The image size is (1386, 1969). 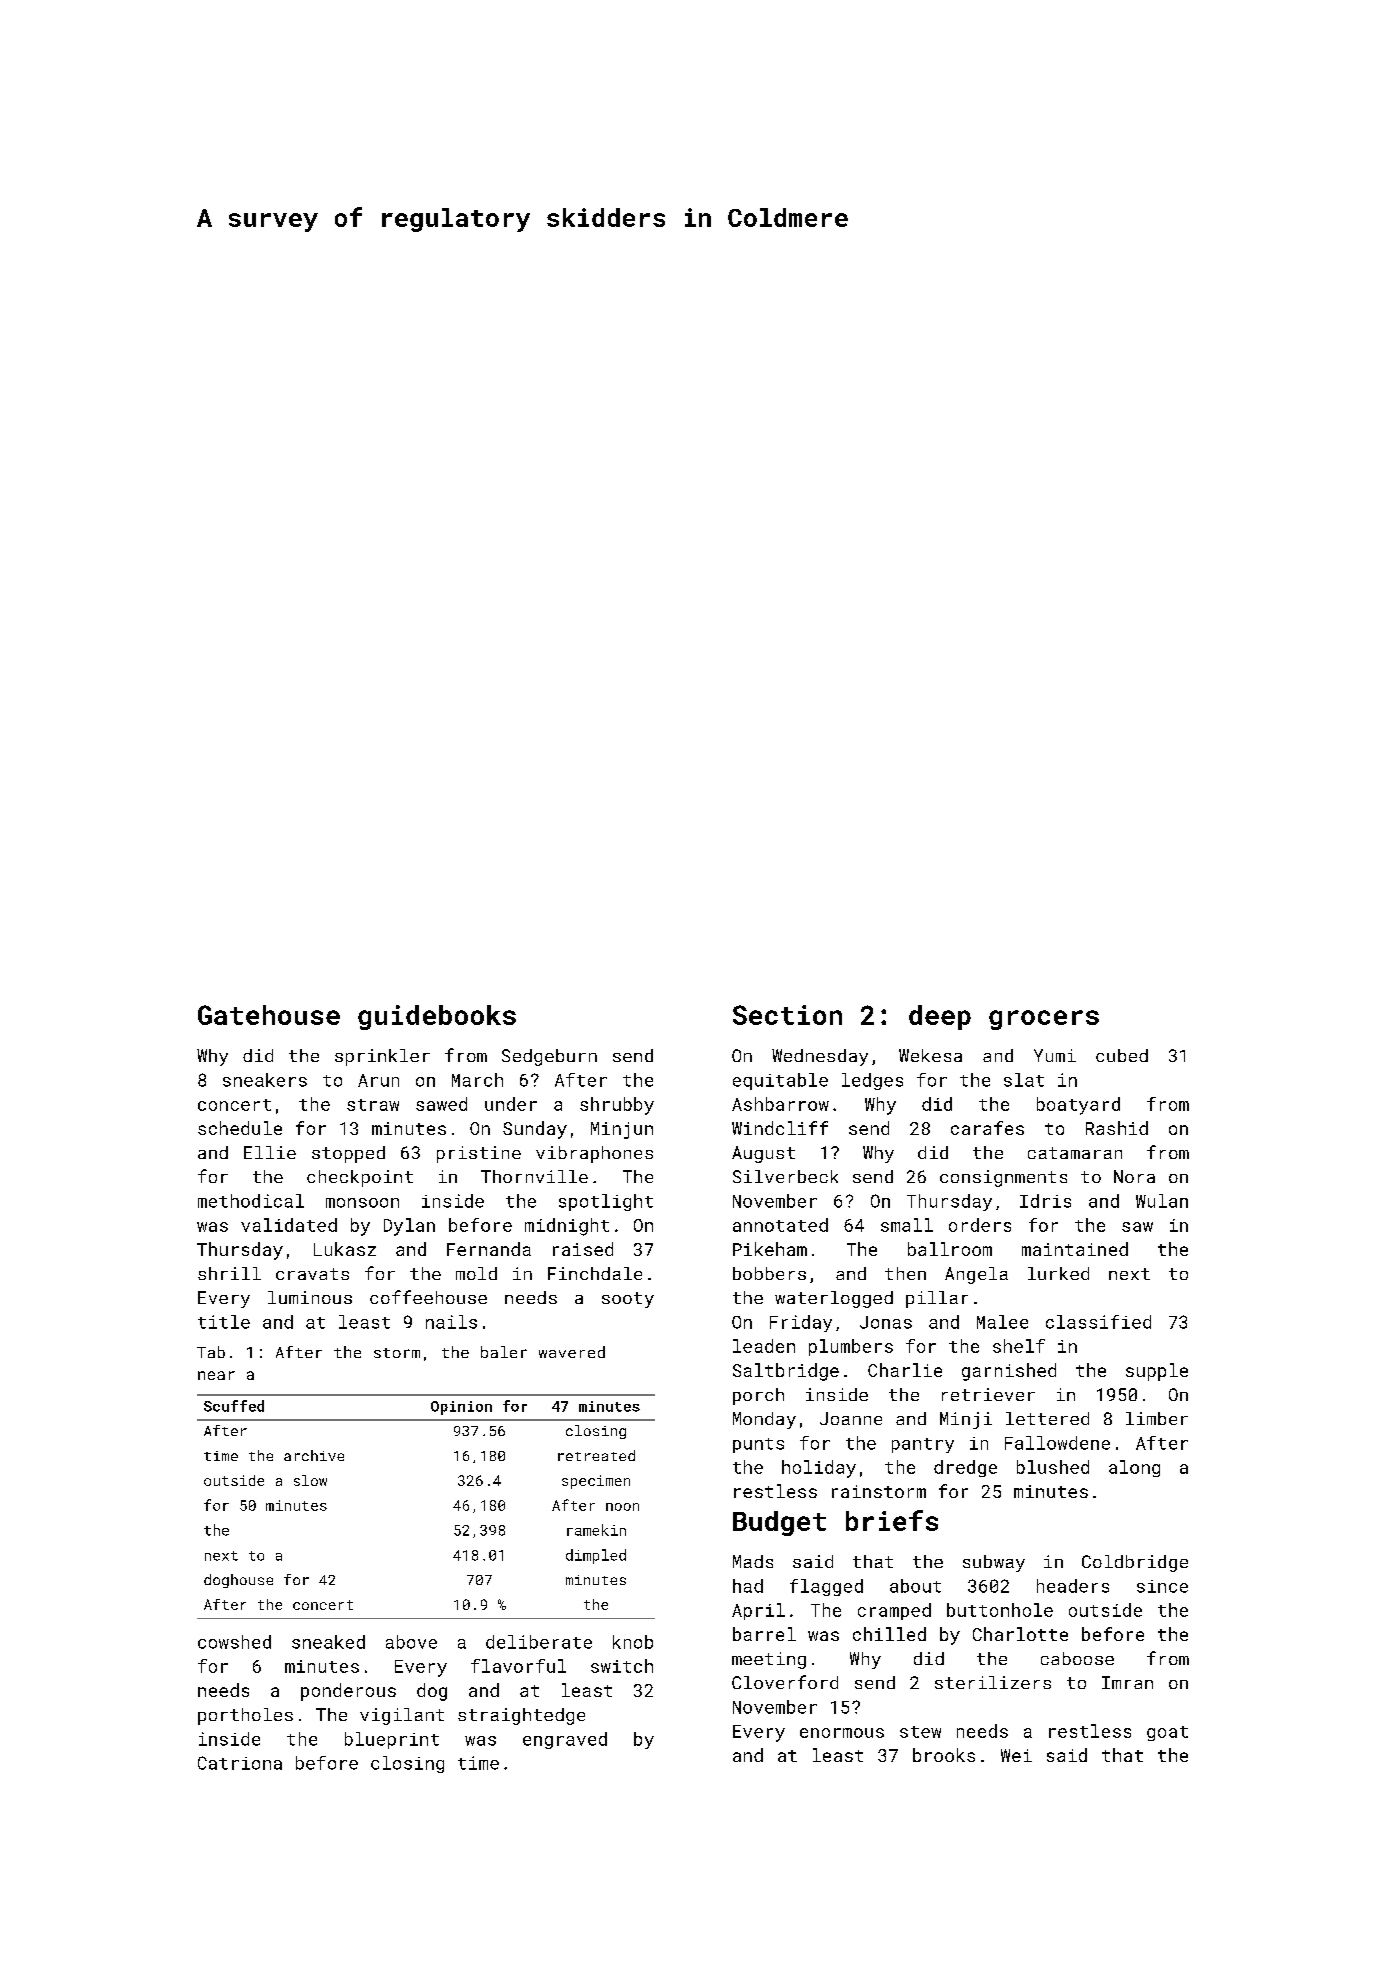 I want to click on Cloverford, so click(x=785, y=1682).
